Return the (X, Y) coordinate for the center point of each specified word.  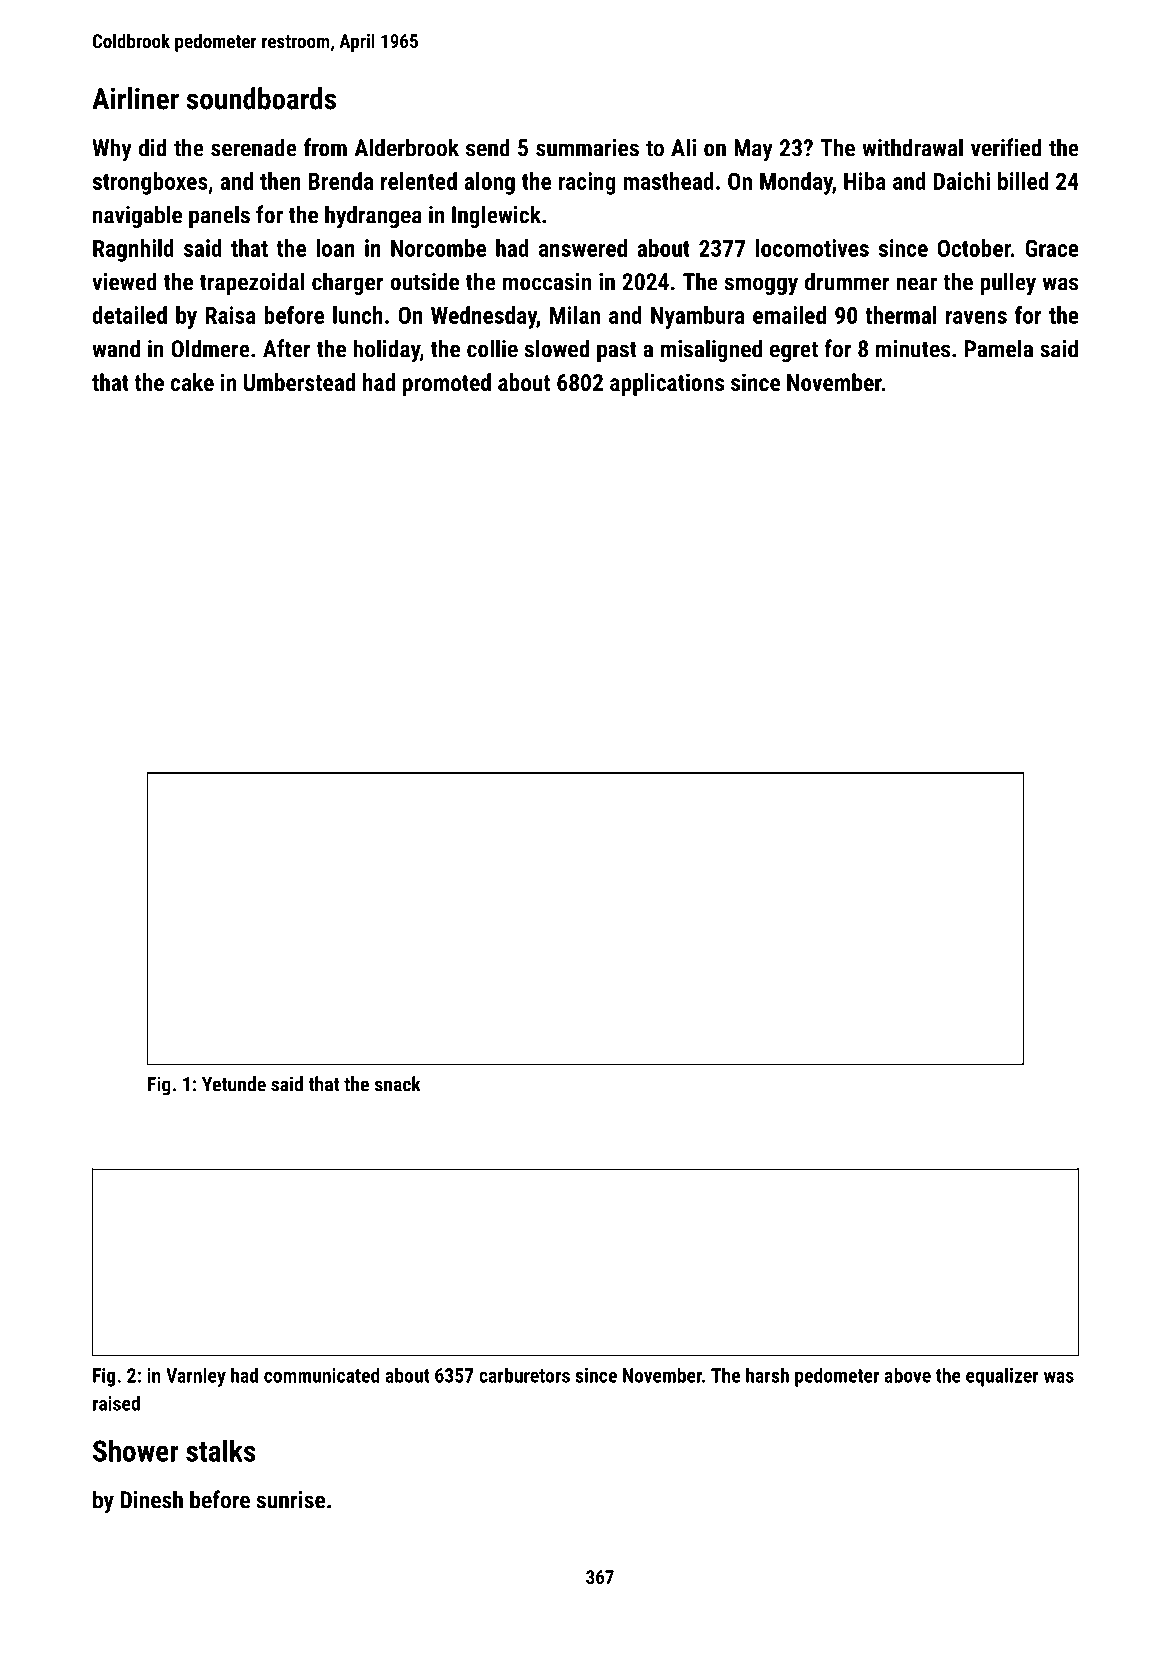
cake (192, 382)
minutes (913, 349)
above (907, 1375)
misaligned (711, 350)
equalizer (1002, 1377)
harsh (767, 1375)
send (488, 147)
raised (116, 1403)
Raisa (231, 315)
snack (398, 1084)
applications (667, 384)
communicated (322, 1375)
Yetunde (234, 1084)
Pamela (999, 348)
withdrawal (912, 147)
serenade (254, 147)
